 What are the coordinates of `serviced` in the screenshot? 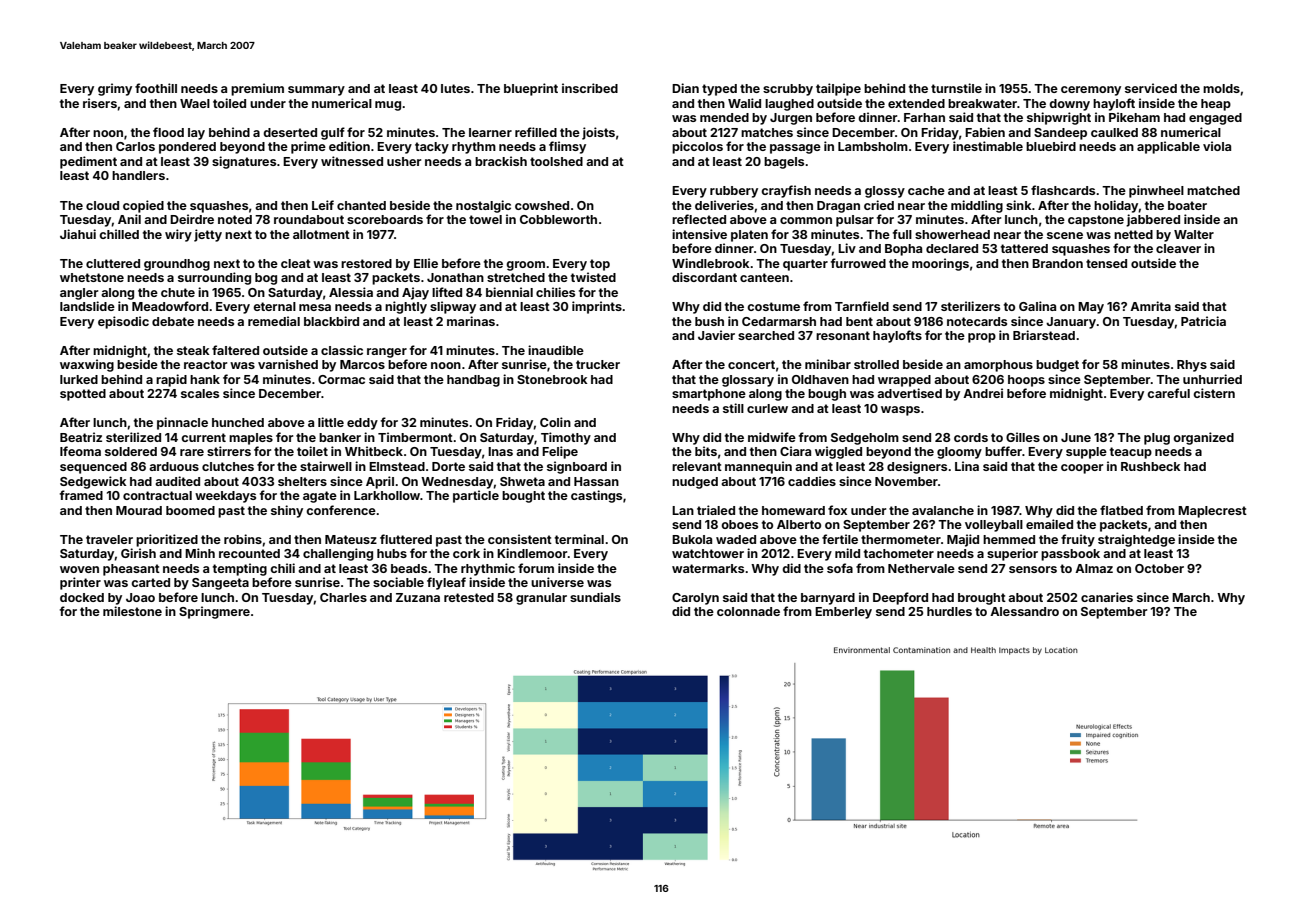 It's located at (1151, 88).
